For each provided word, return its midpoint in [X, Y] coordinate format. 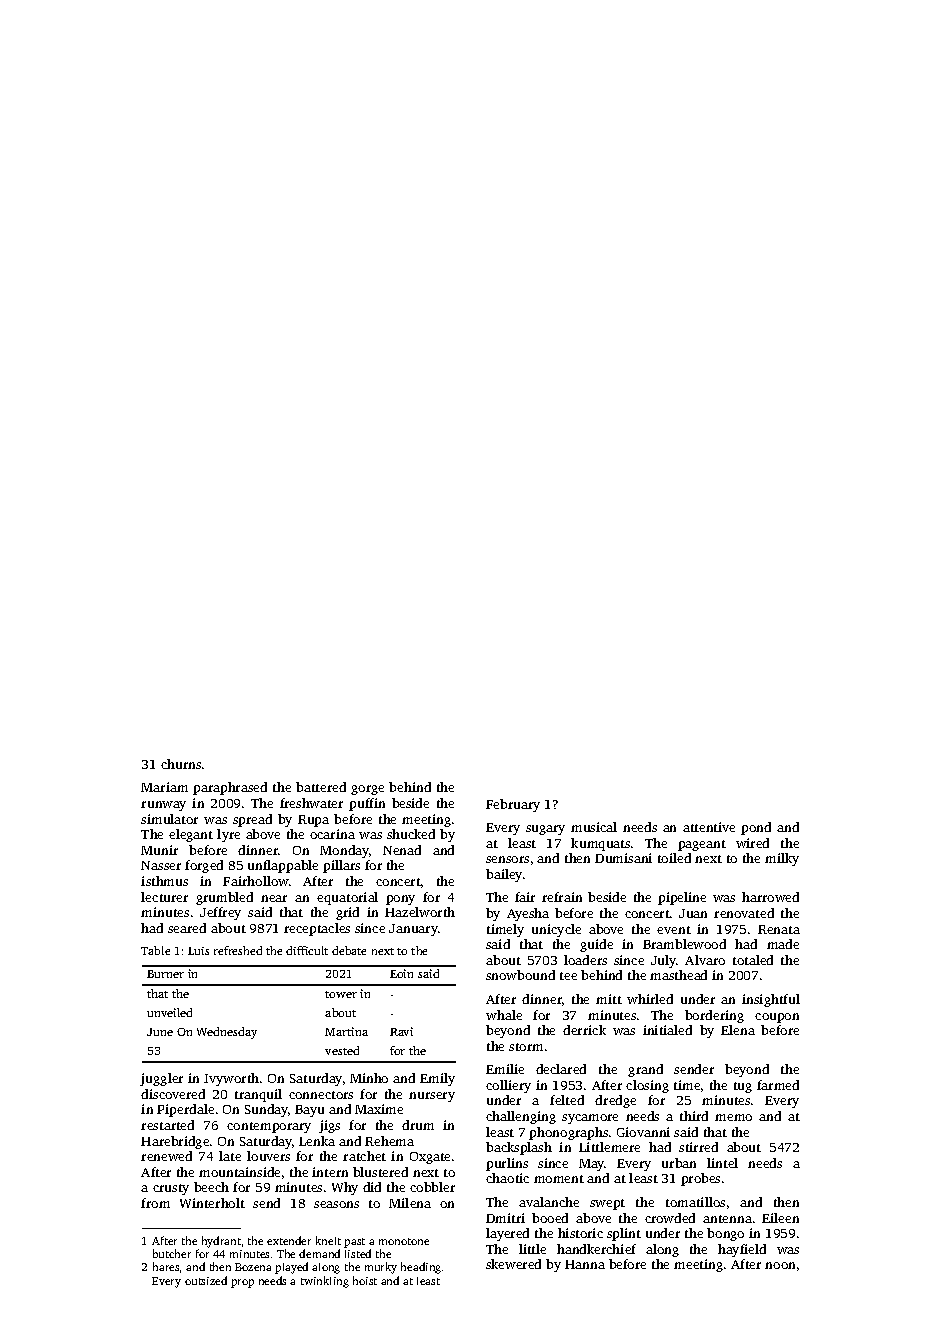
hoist [365, 1280]
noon [780, 1265]
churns [181, 764]
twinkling [325, 1282]
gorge [367, 790]
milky [782, 859]
